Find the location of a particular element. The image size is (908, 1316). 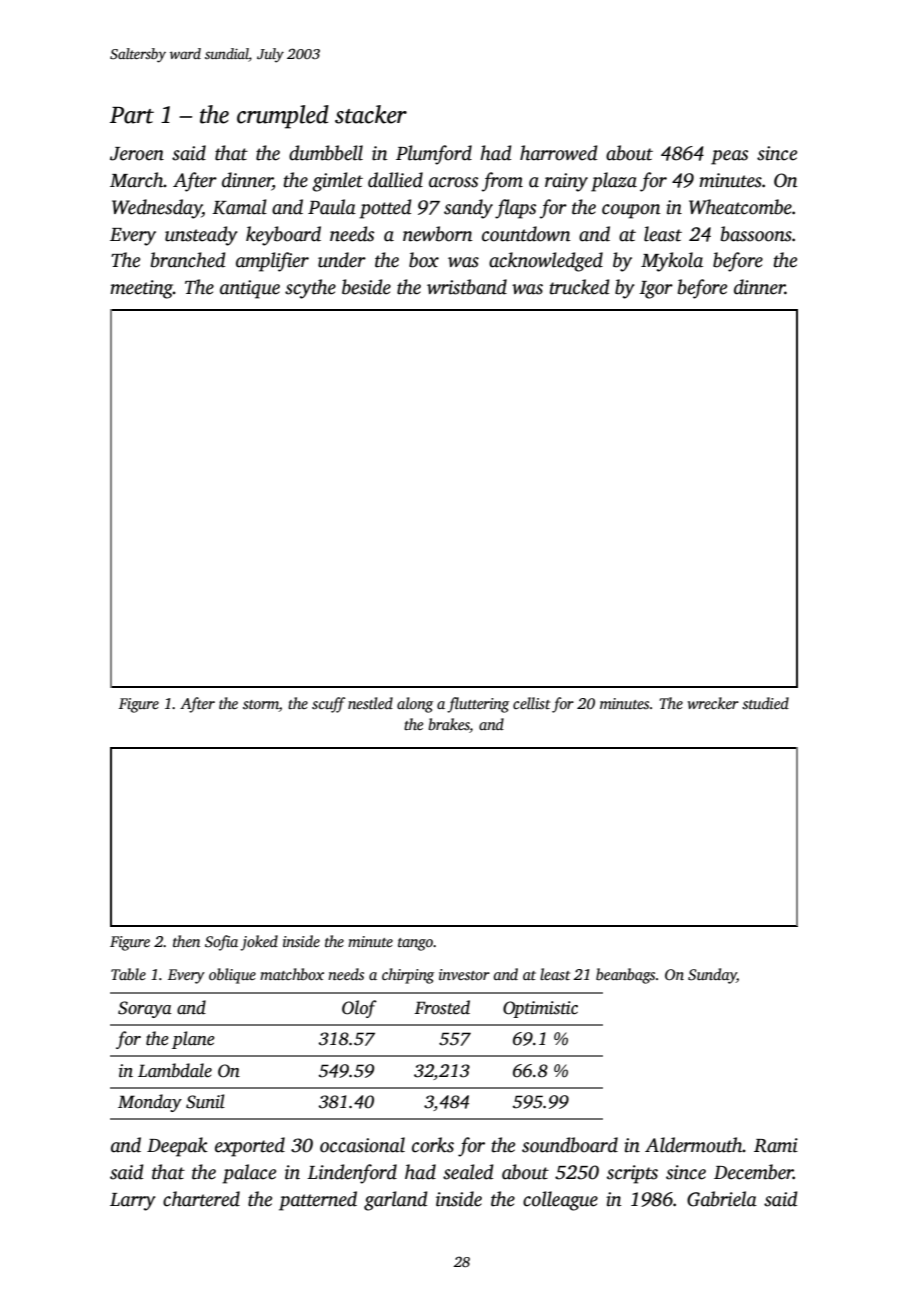

studied is located at coordinates (765, 703).
